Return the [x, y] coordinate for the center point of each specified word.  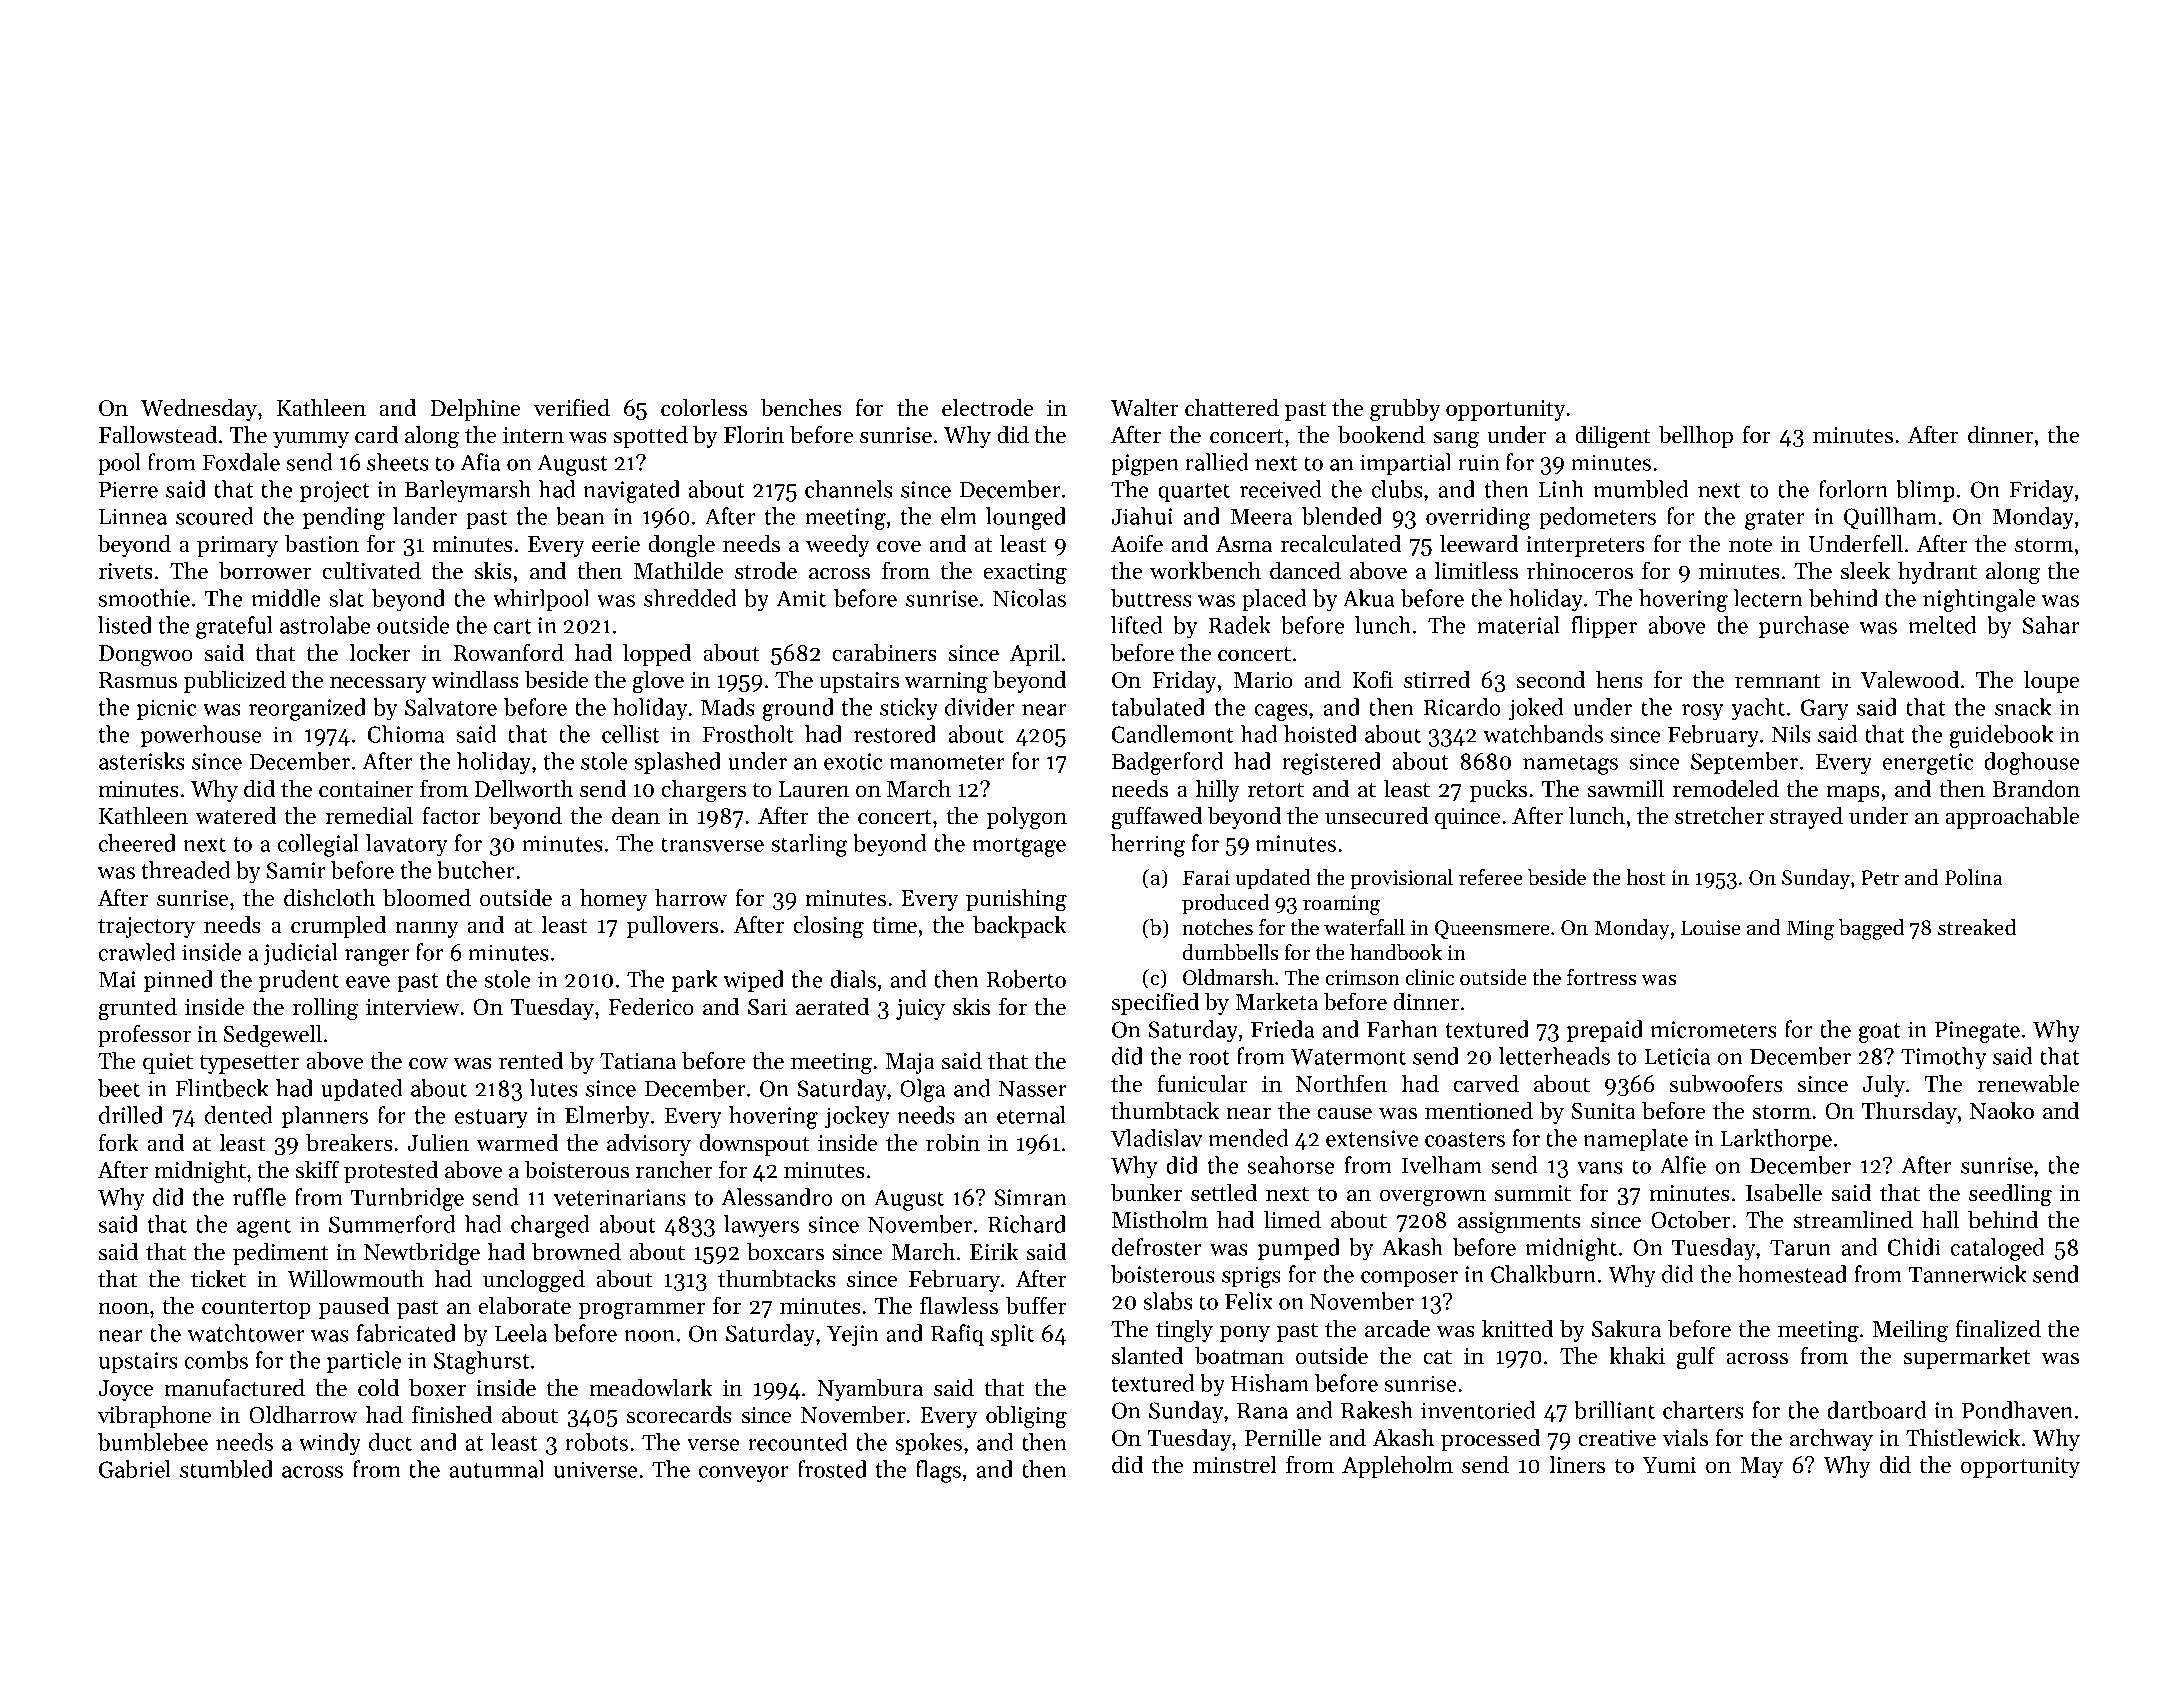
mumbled [1641, 489]
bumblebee [153, 1442]
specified [1155, 1003]
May [1761, 1467]
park [694, 981]
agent [264, 1228]
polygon [1026, 818]
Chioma [406, 734]
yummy [311, 440]
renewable [2028, 1083]
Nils [1791, 734]
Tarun [1800, 1248]
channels [849, 489]
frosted [832, 1469]
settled [1224, 1193]
